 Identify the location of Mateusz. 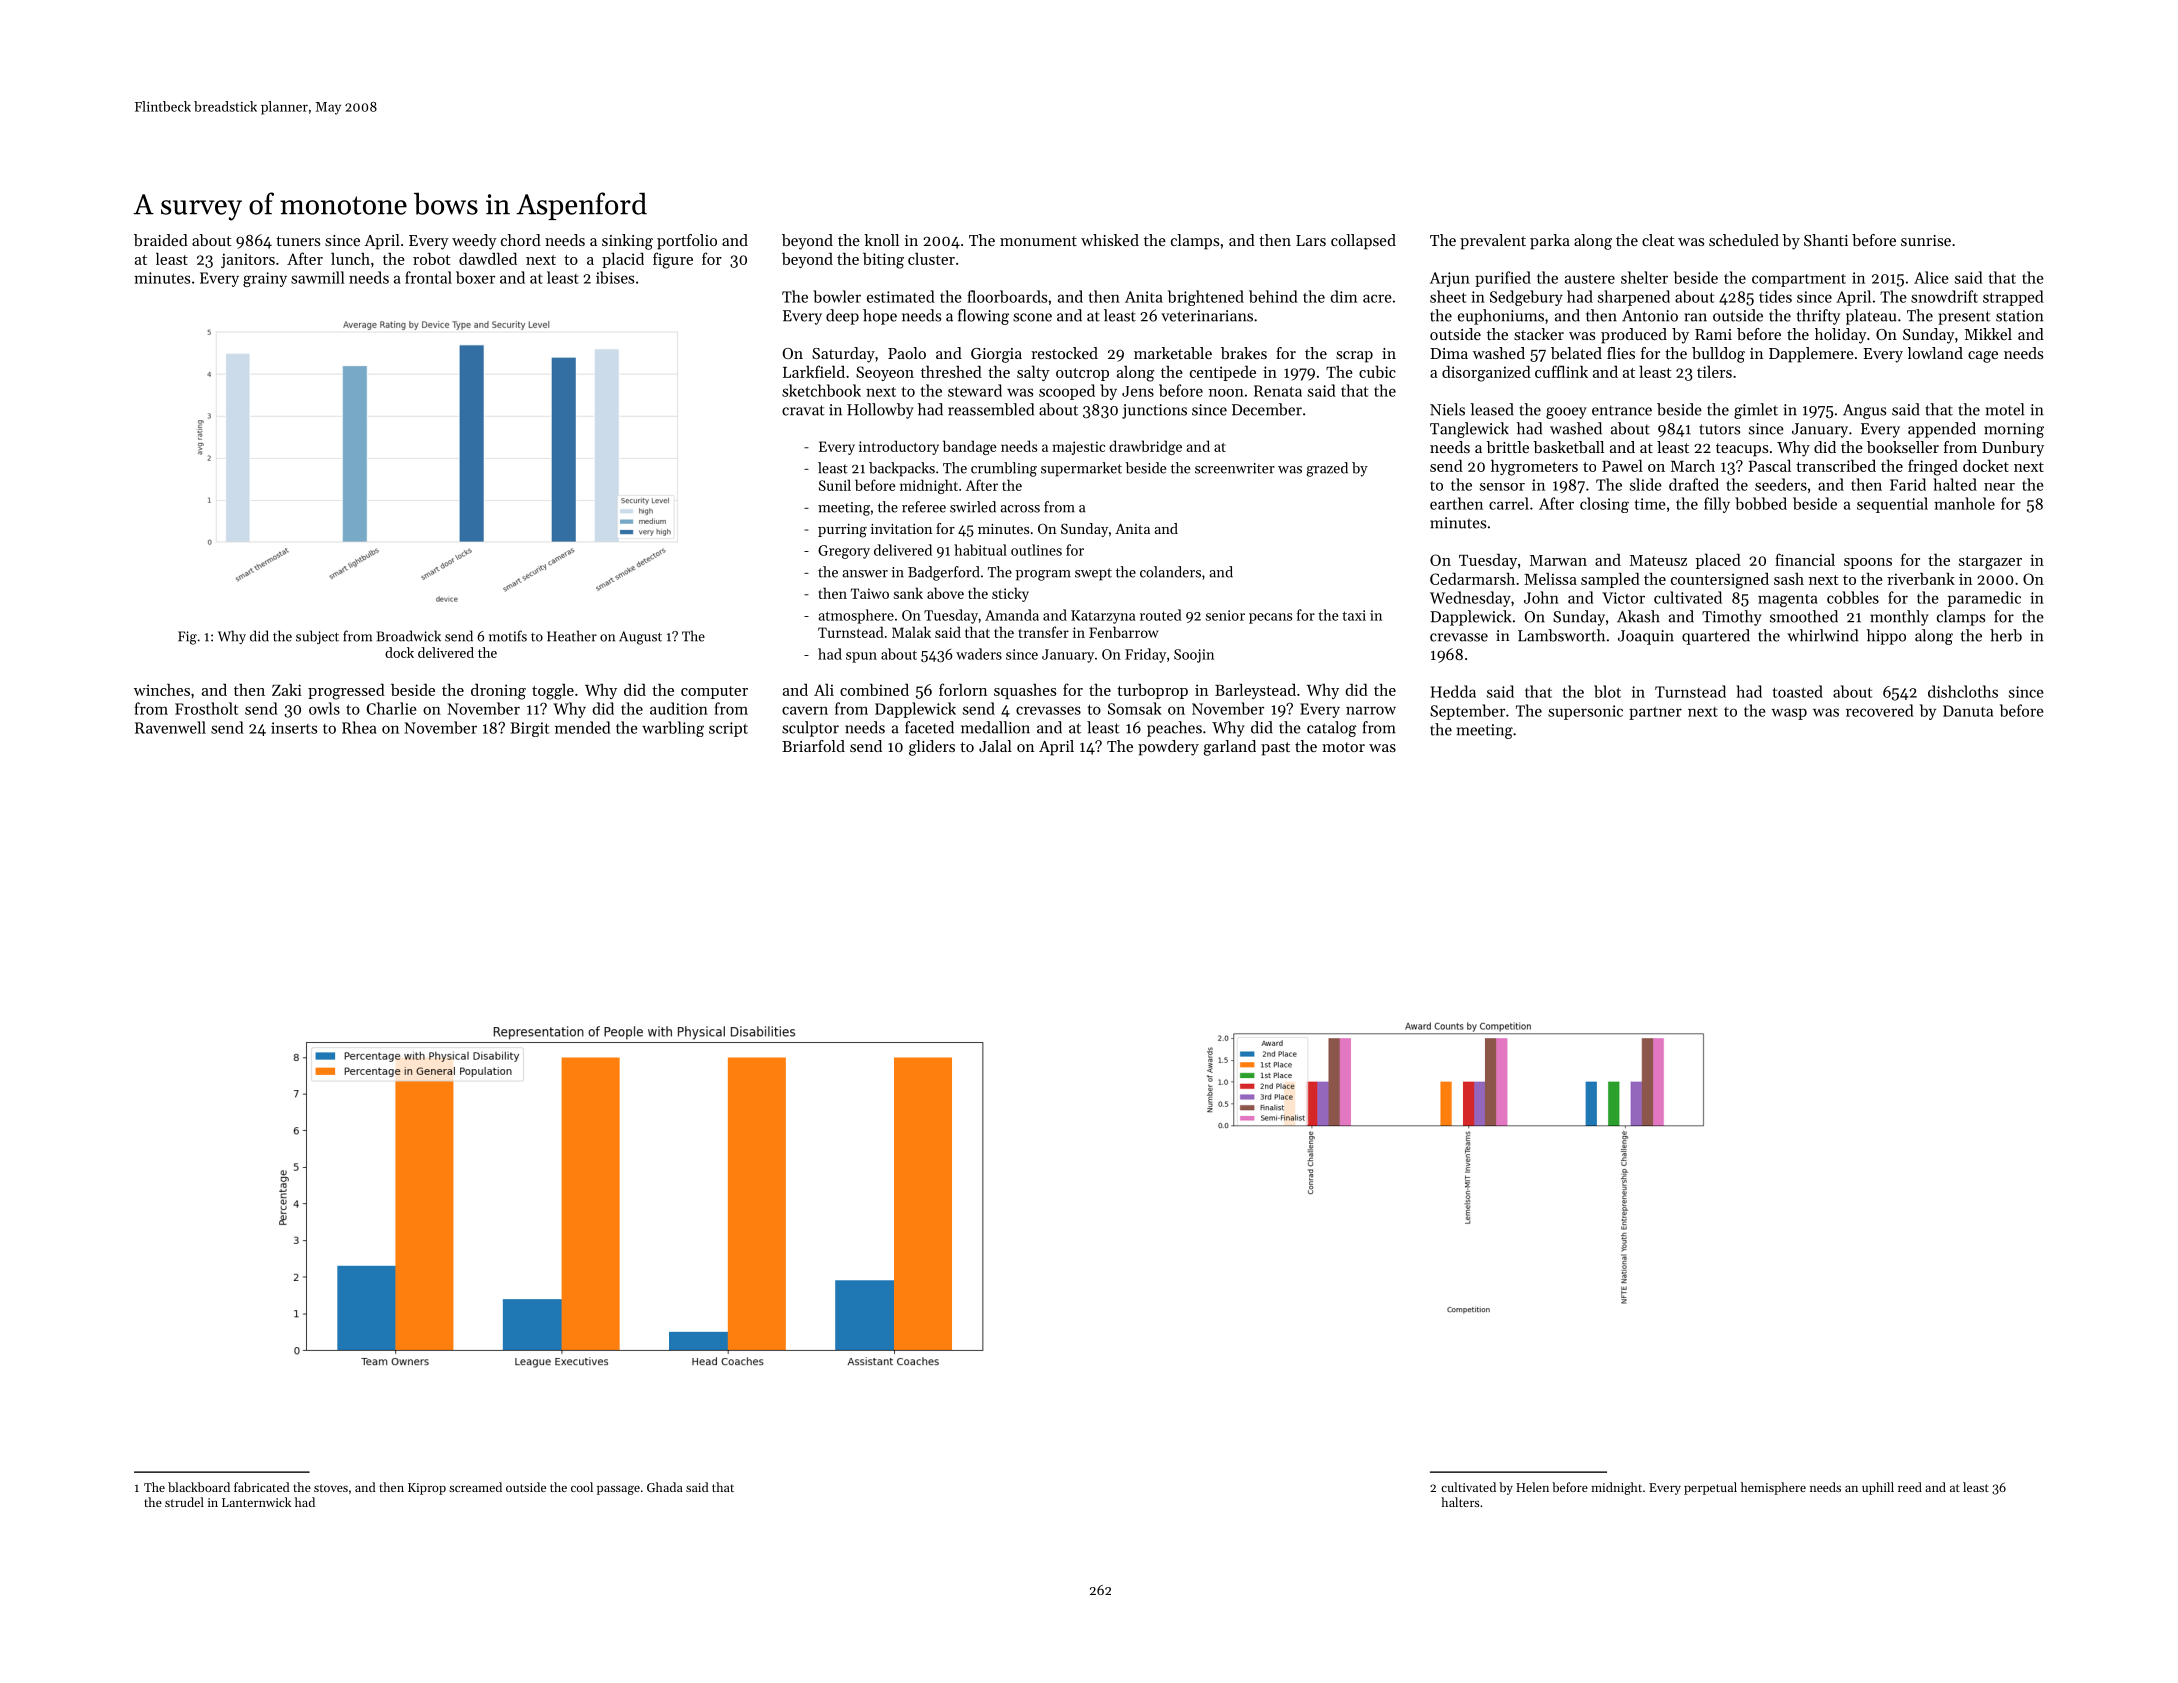
(1658, 560).
